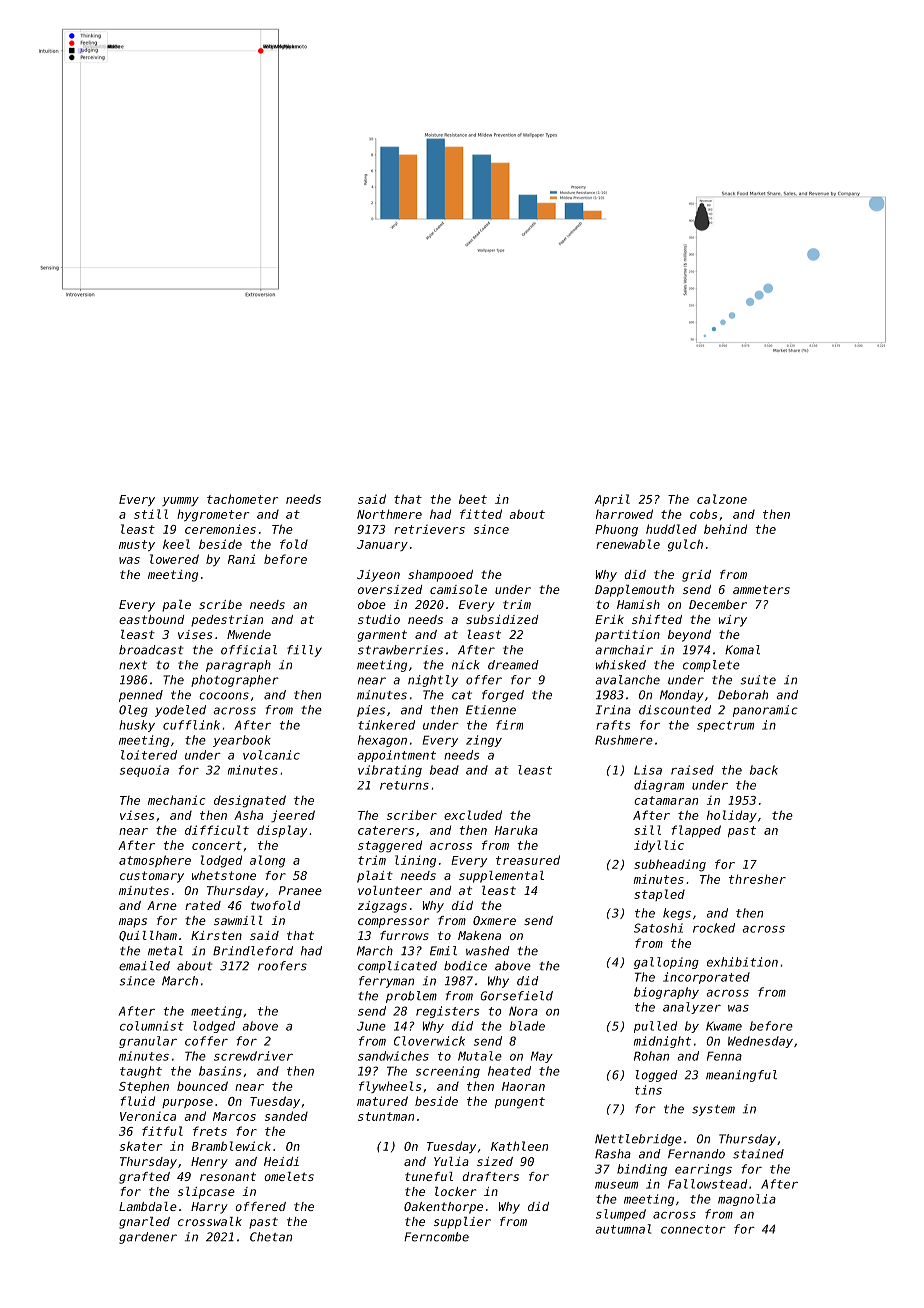  Describe the element at coordinates (473, 815) in the screenshot. I see `excluded` at that location.
